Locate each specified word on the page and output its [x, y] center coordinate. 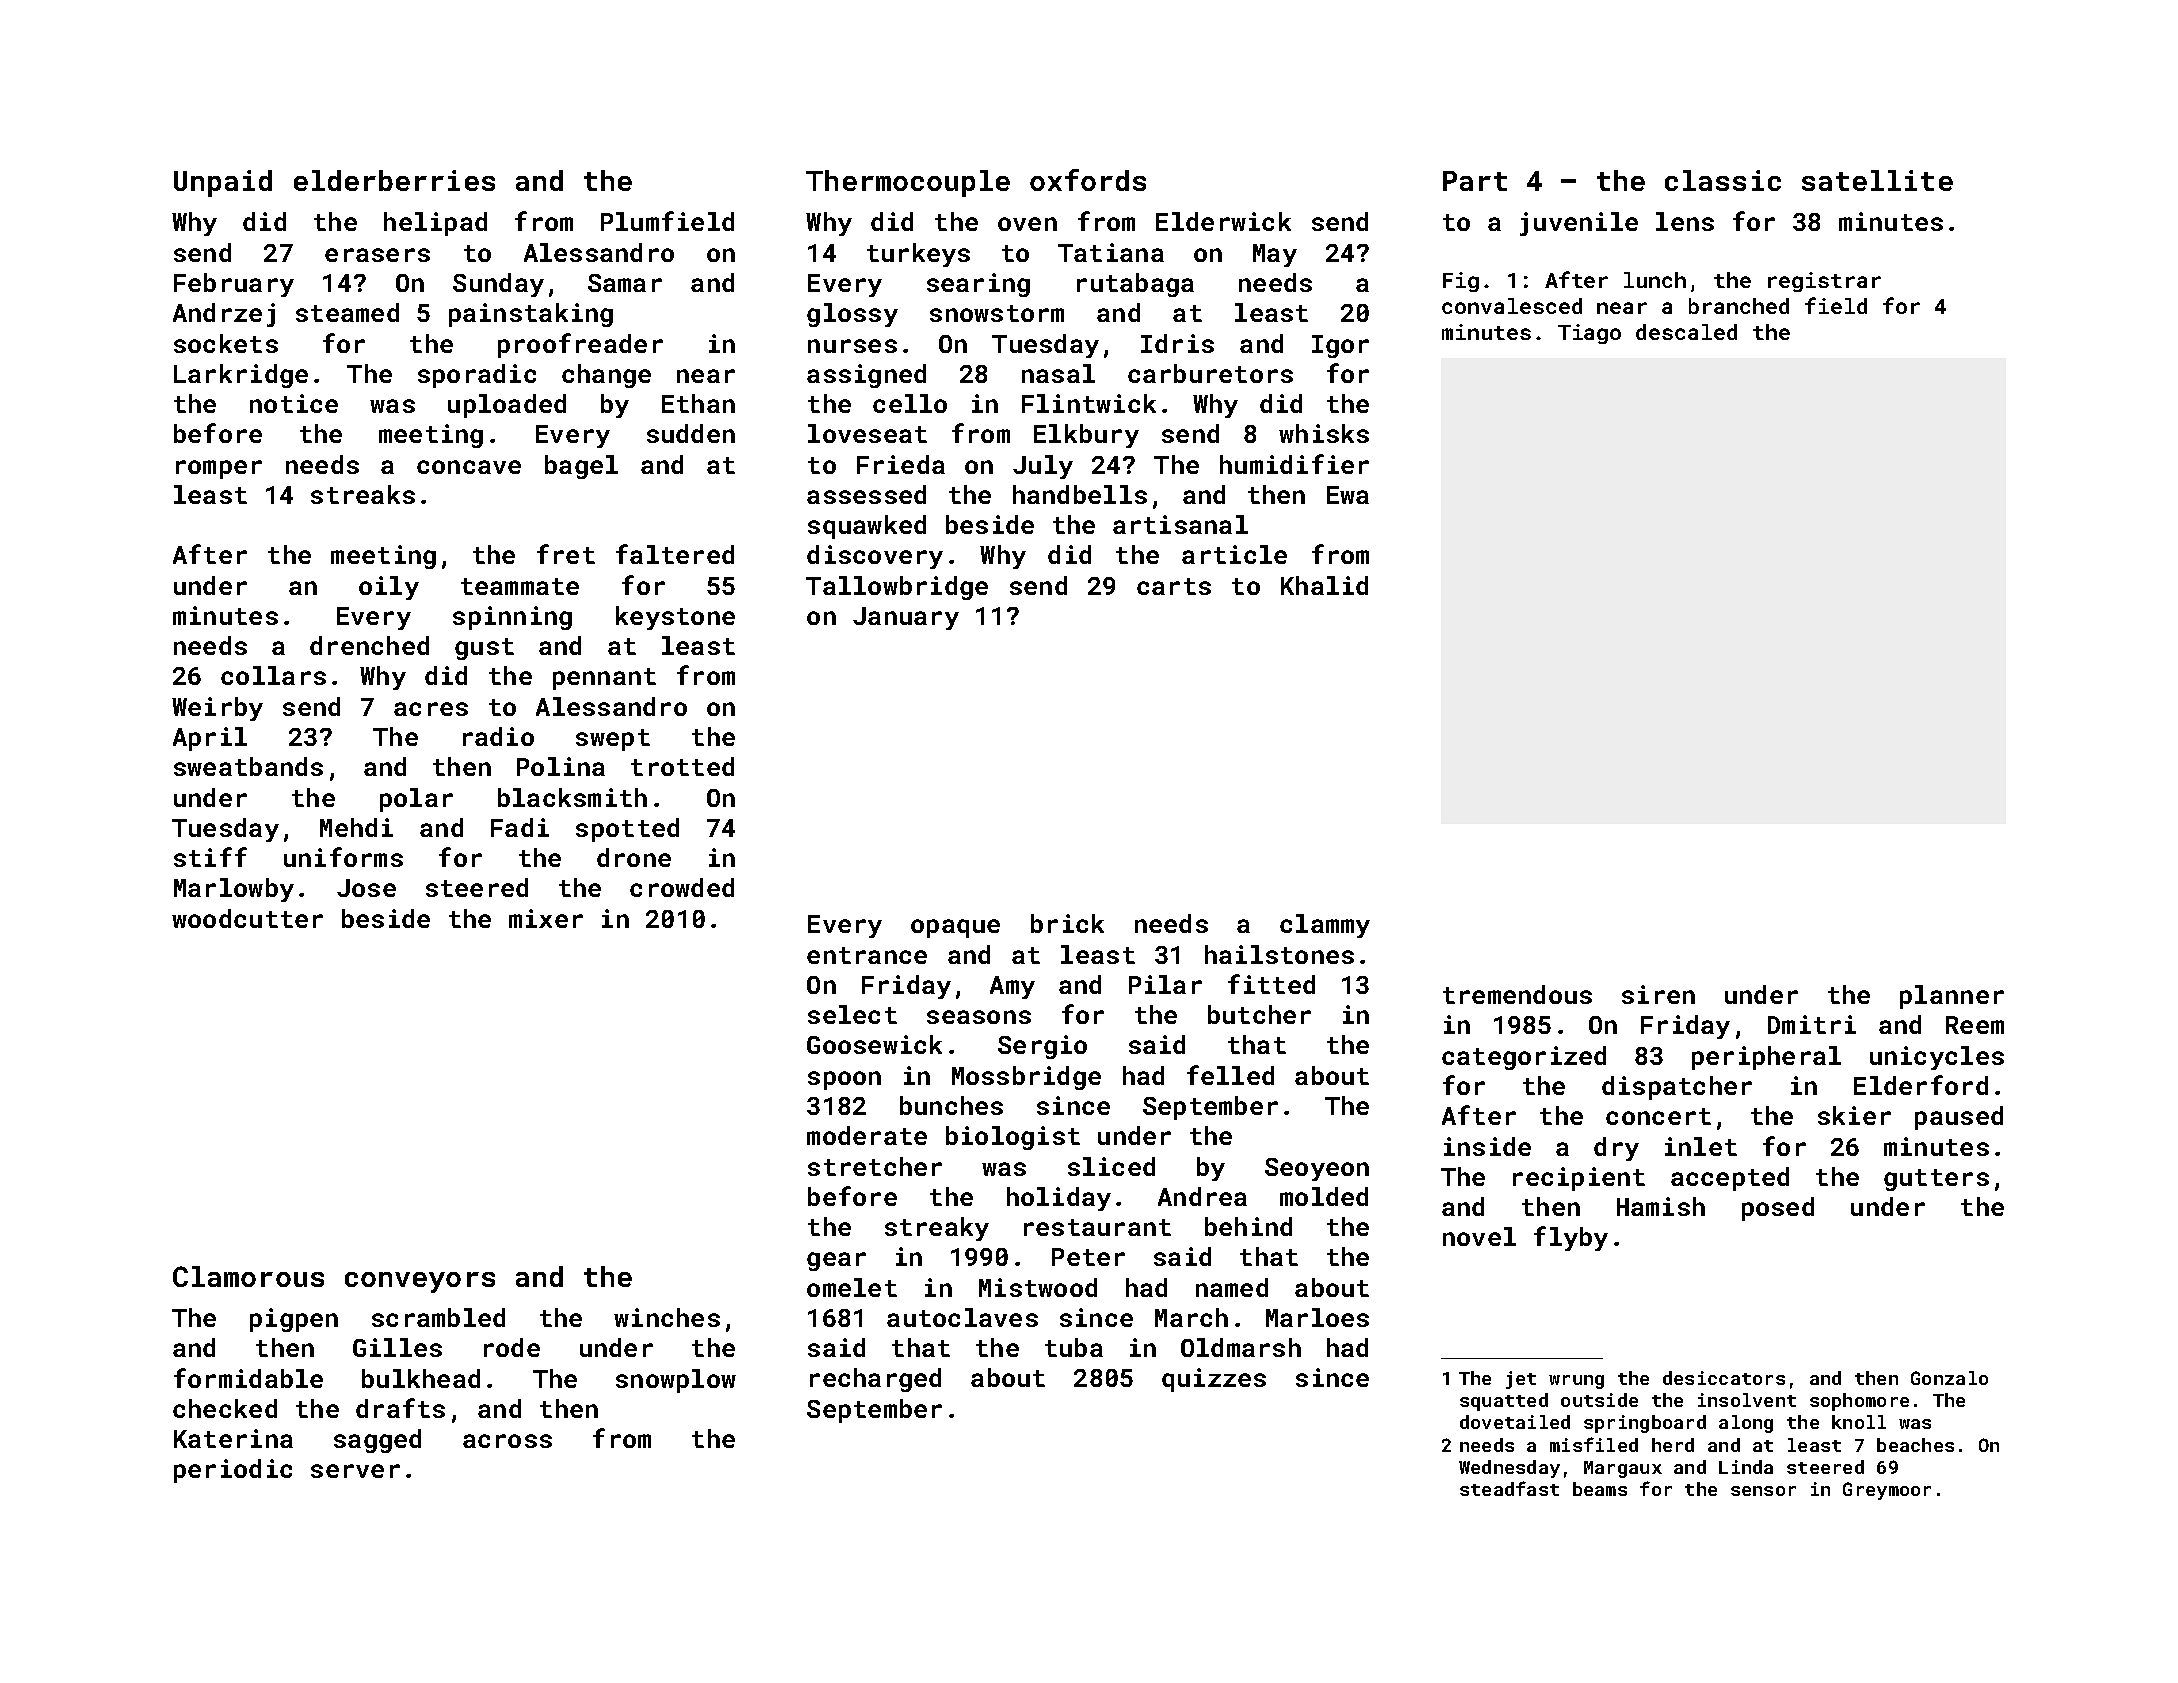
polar [416, 800]
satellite [1877, 180]
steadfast [1509, 1488]
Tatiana [1111, 252]
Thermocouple [908, 183]
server [355, 1471]
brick [1067, 923]
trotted [682, 766]
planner [1952, 997]
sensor [1763, 1491]
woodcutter [247, 918]
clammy [1325, 926]
